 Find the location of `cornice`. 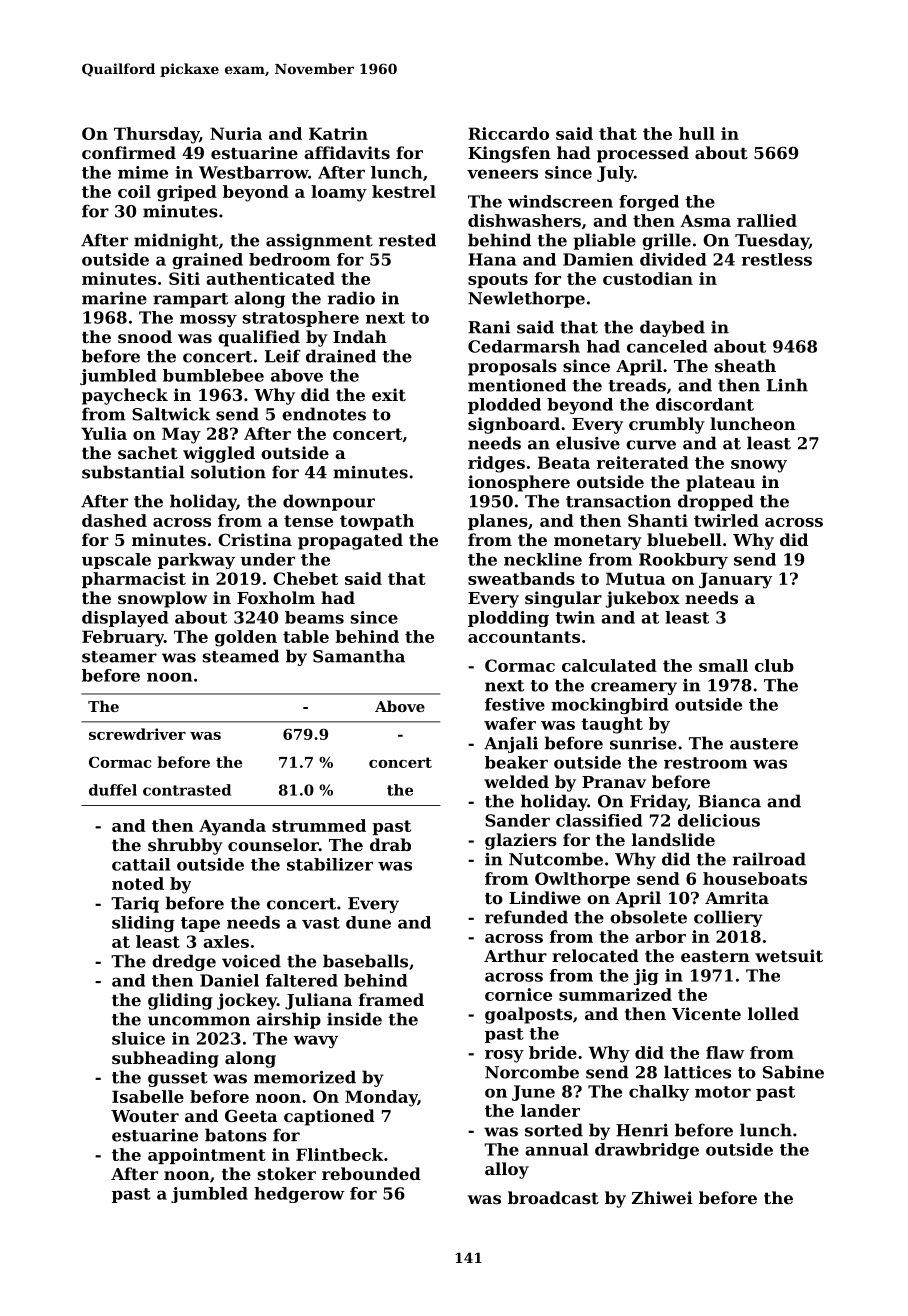

cornice is located at coordinates (518, 994).
